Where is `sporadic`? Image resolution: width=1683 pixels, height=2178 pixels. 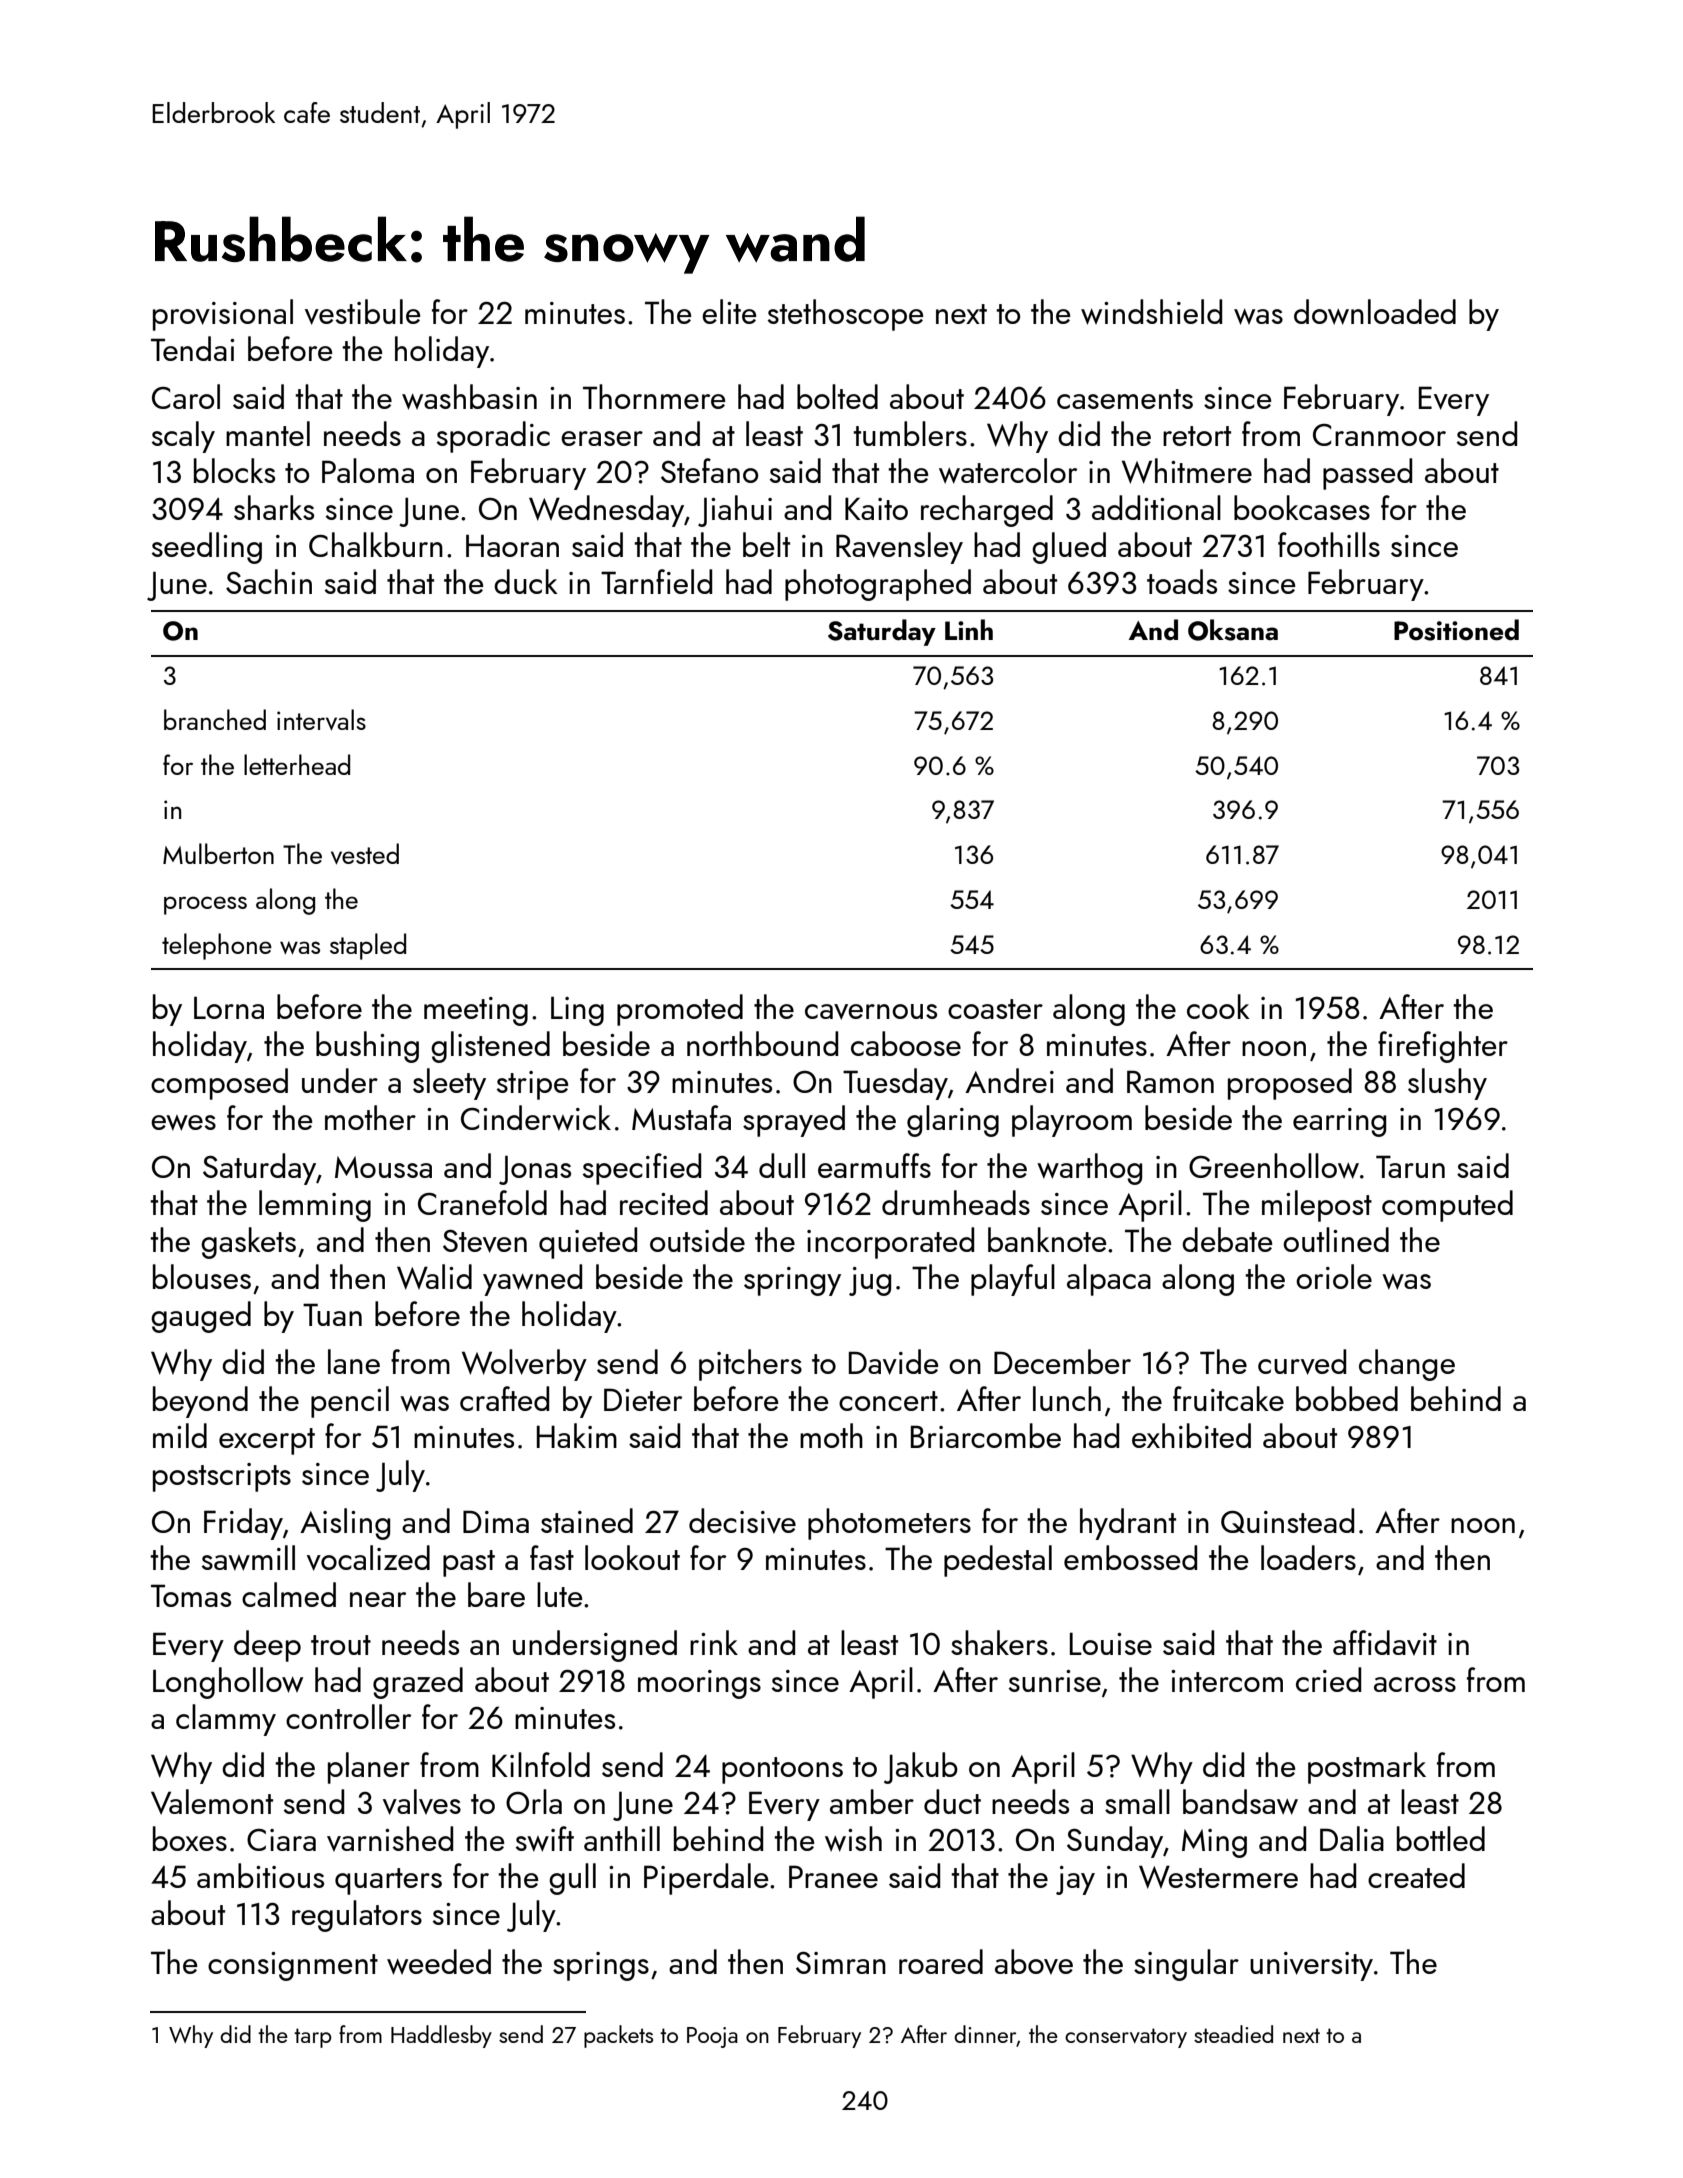 sporadic is located at coordinates (493, 437).
